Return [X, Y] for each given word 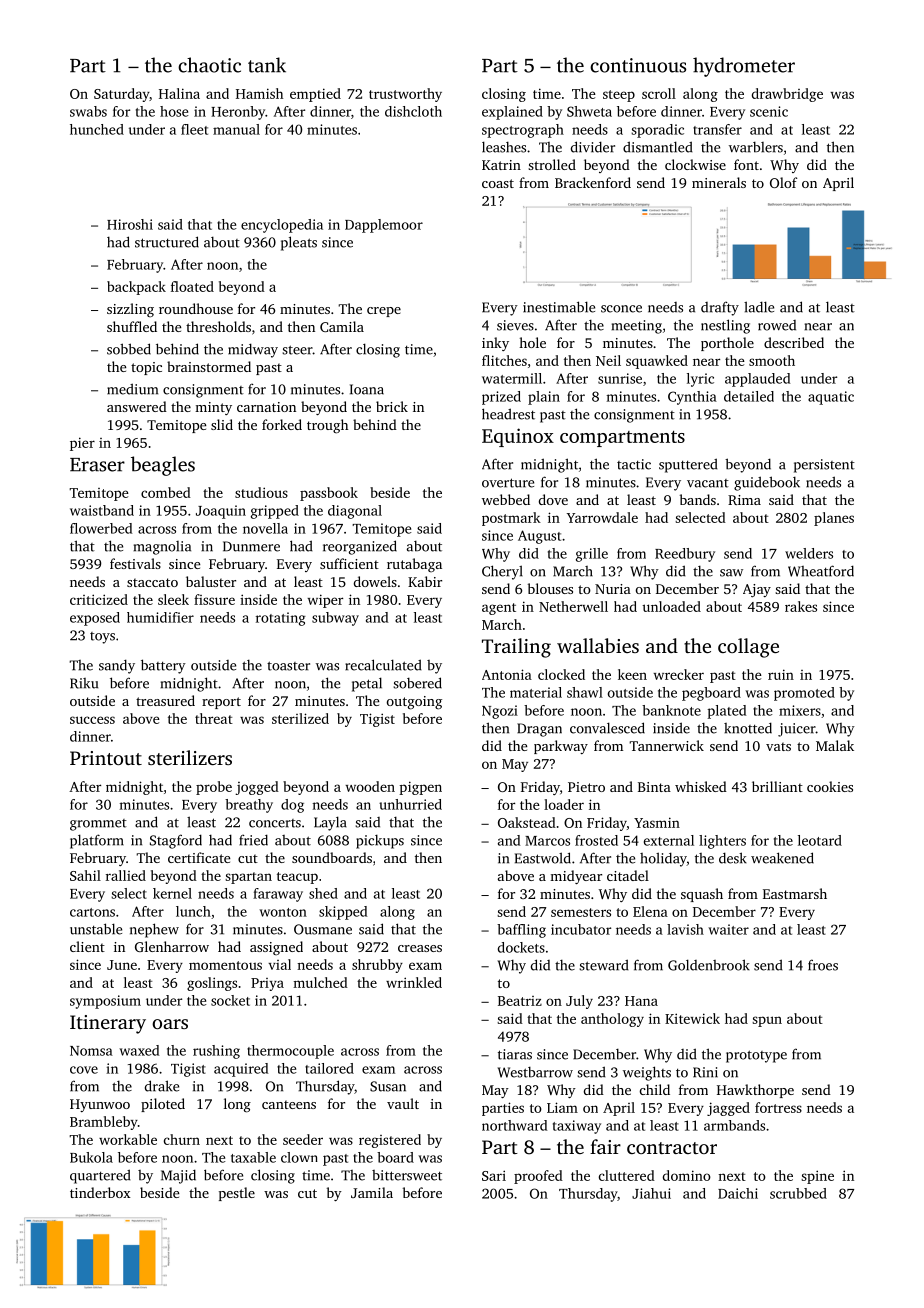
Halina [179, 93]
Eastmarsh [795, 893]
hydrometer [744, 67]
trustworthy [405, 95]
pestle [237, 1194]
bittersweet [407, 1175]
